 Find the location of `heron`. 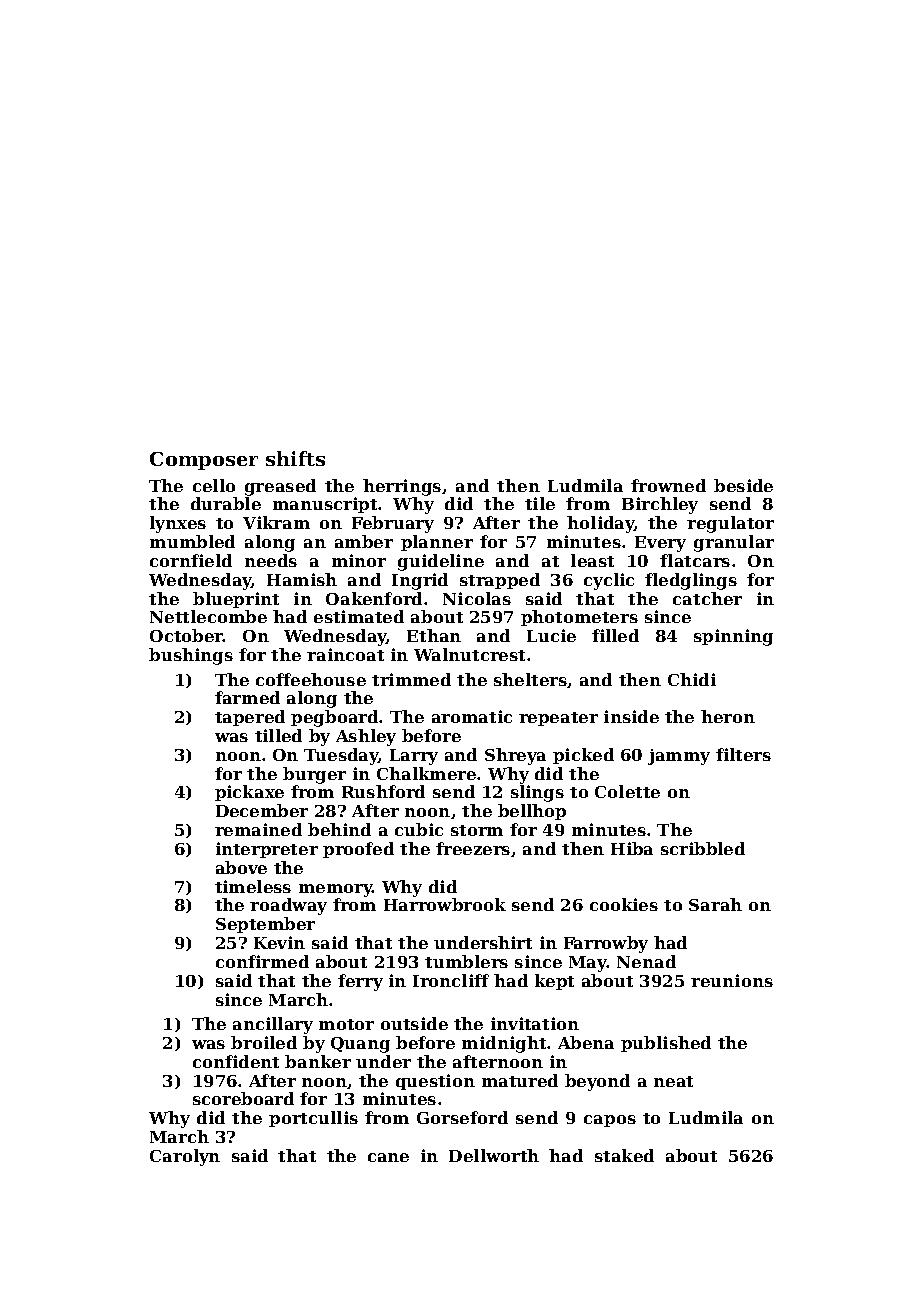

heron is located at coordinates (728, 716).
